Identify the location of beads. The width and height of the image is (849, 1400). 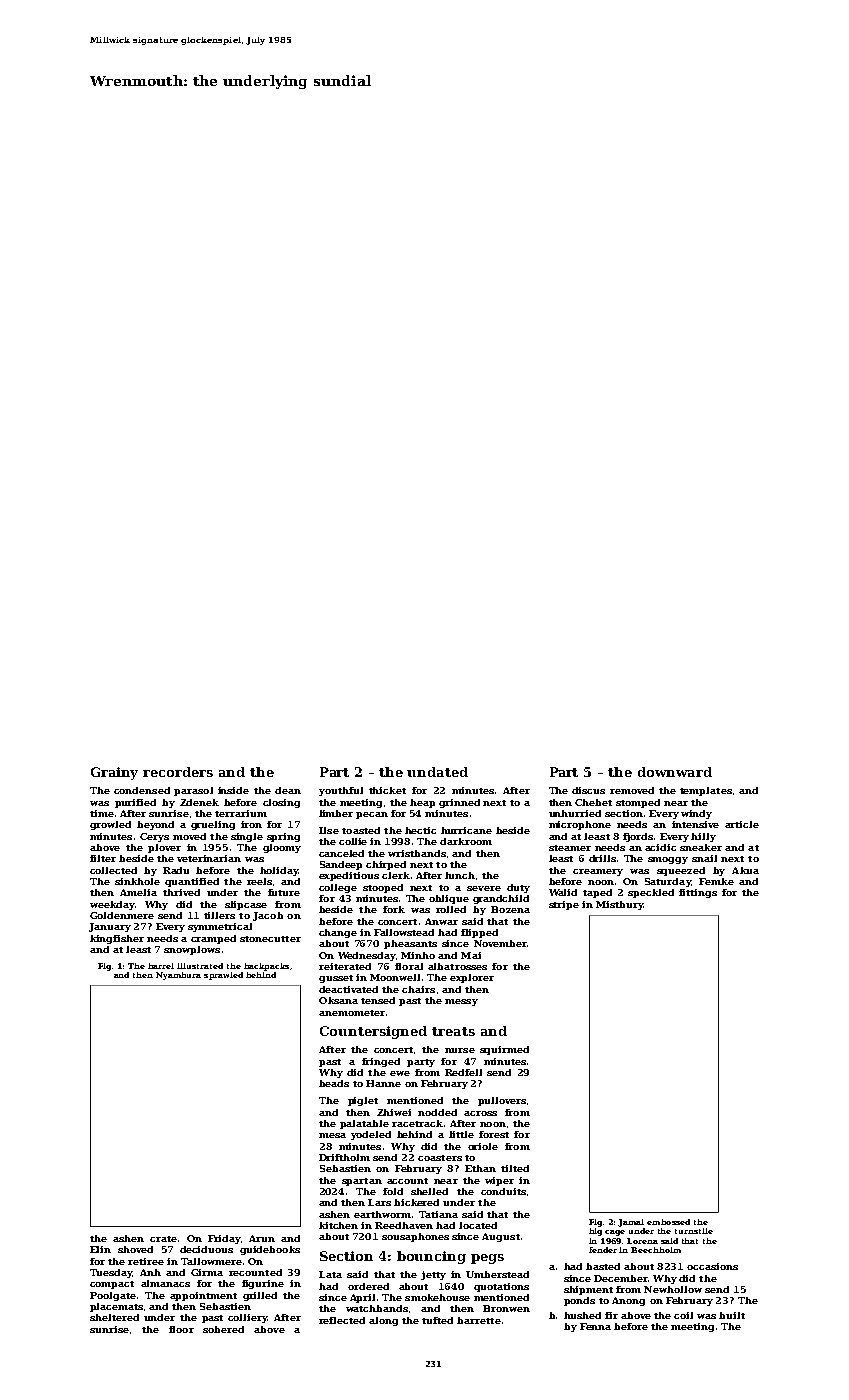
(334, 1083).
